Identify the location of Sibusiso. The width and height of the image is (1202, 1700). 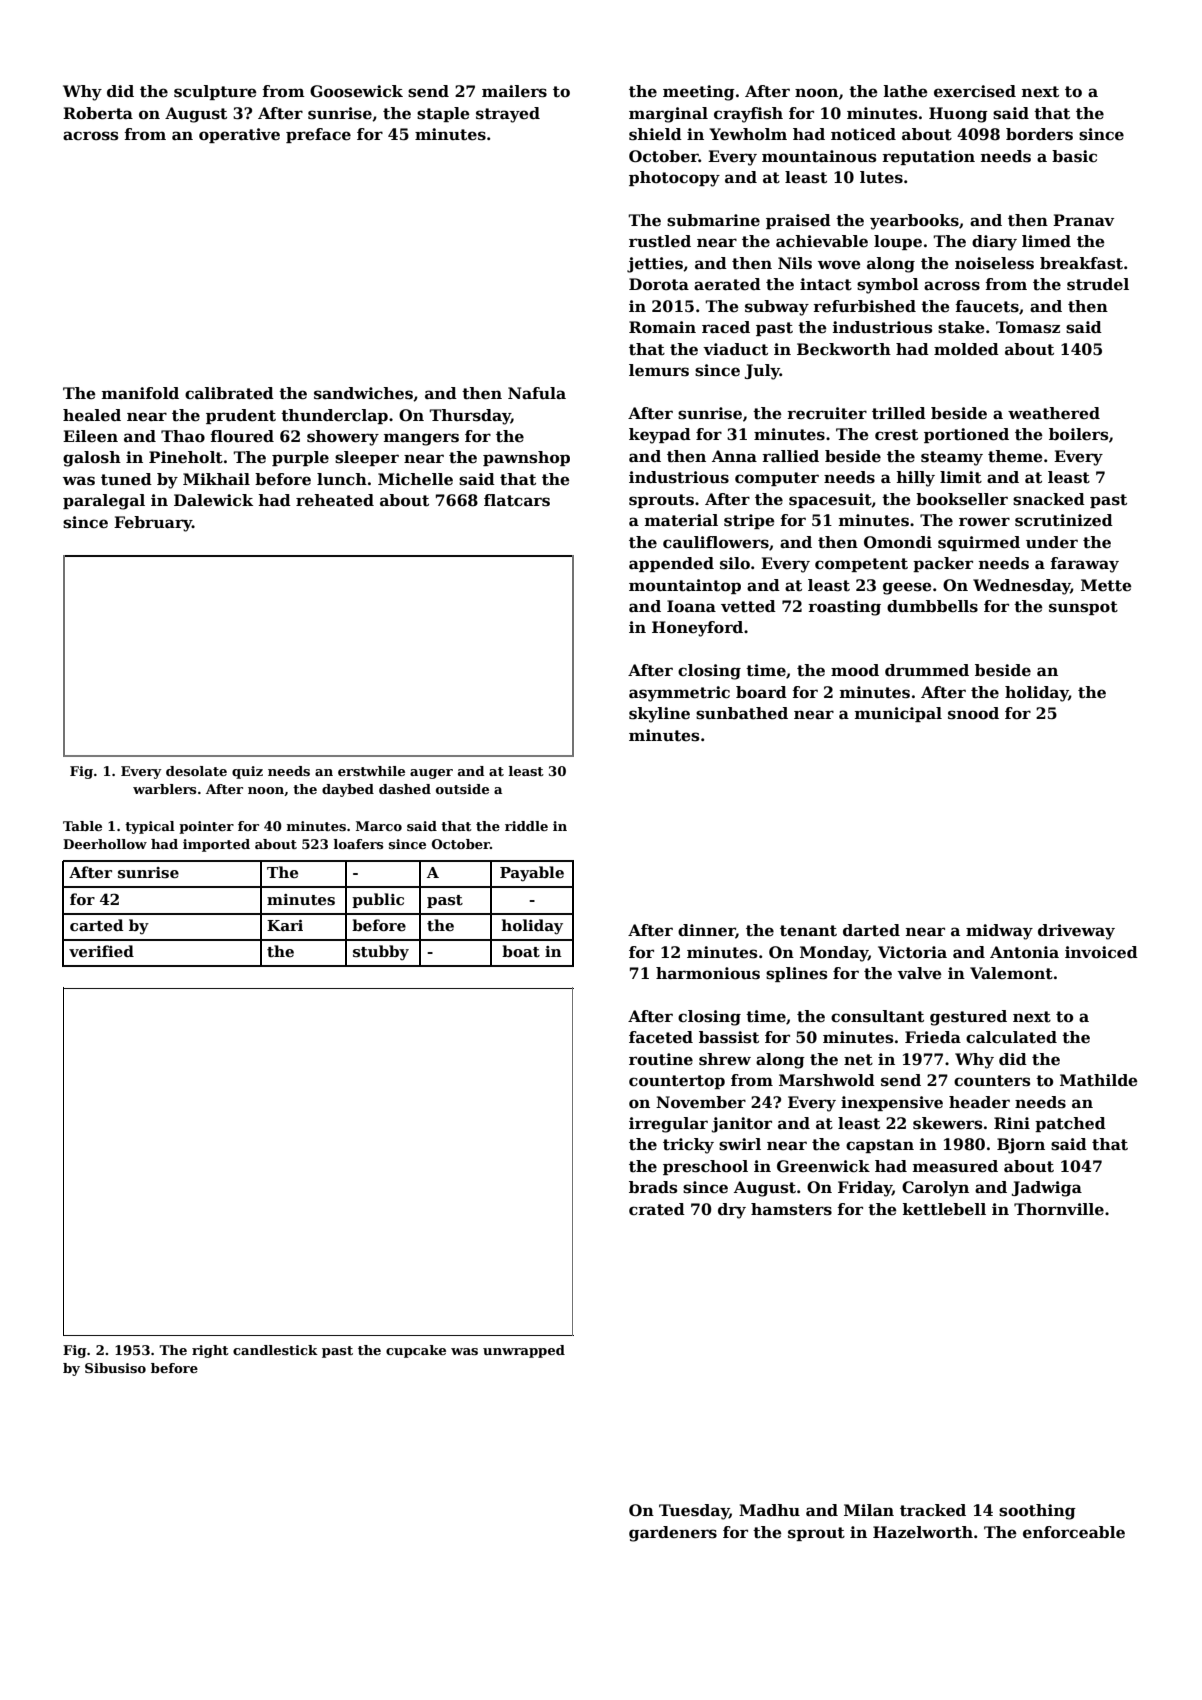
(115, 1368).
